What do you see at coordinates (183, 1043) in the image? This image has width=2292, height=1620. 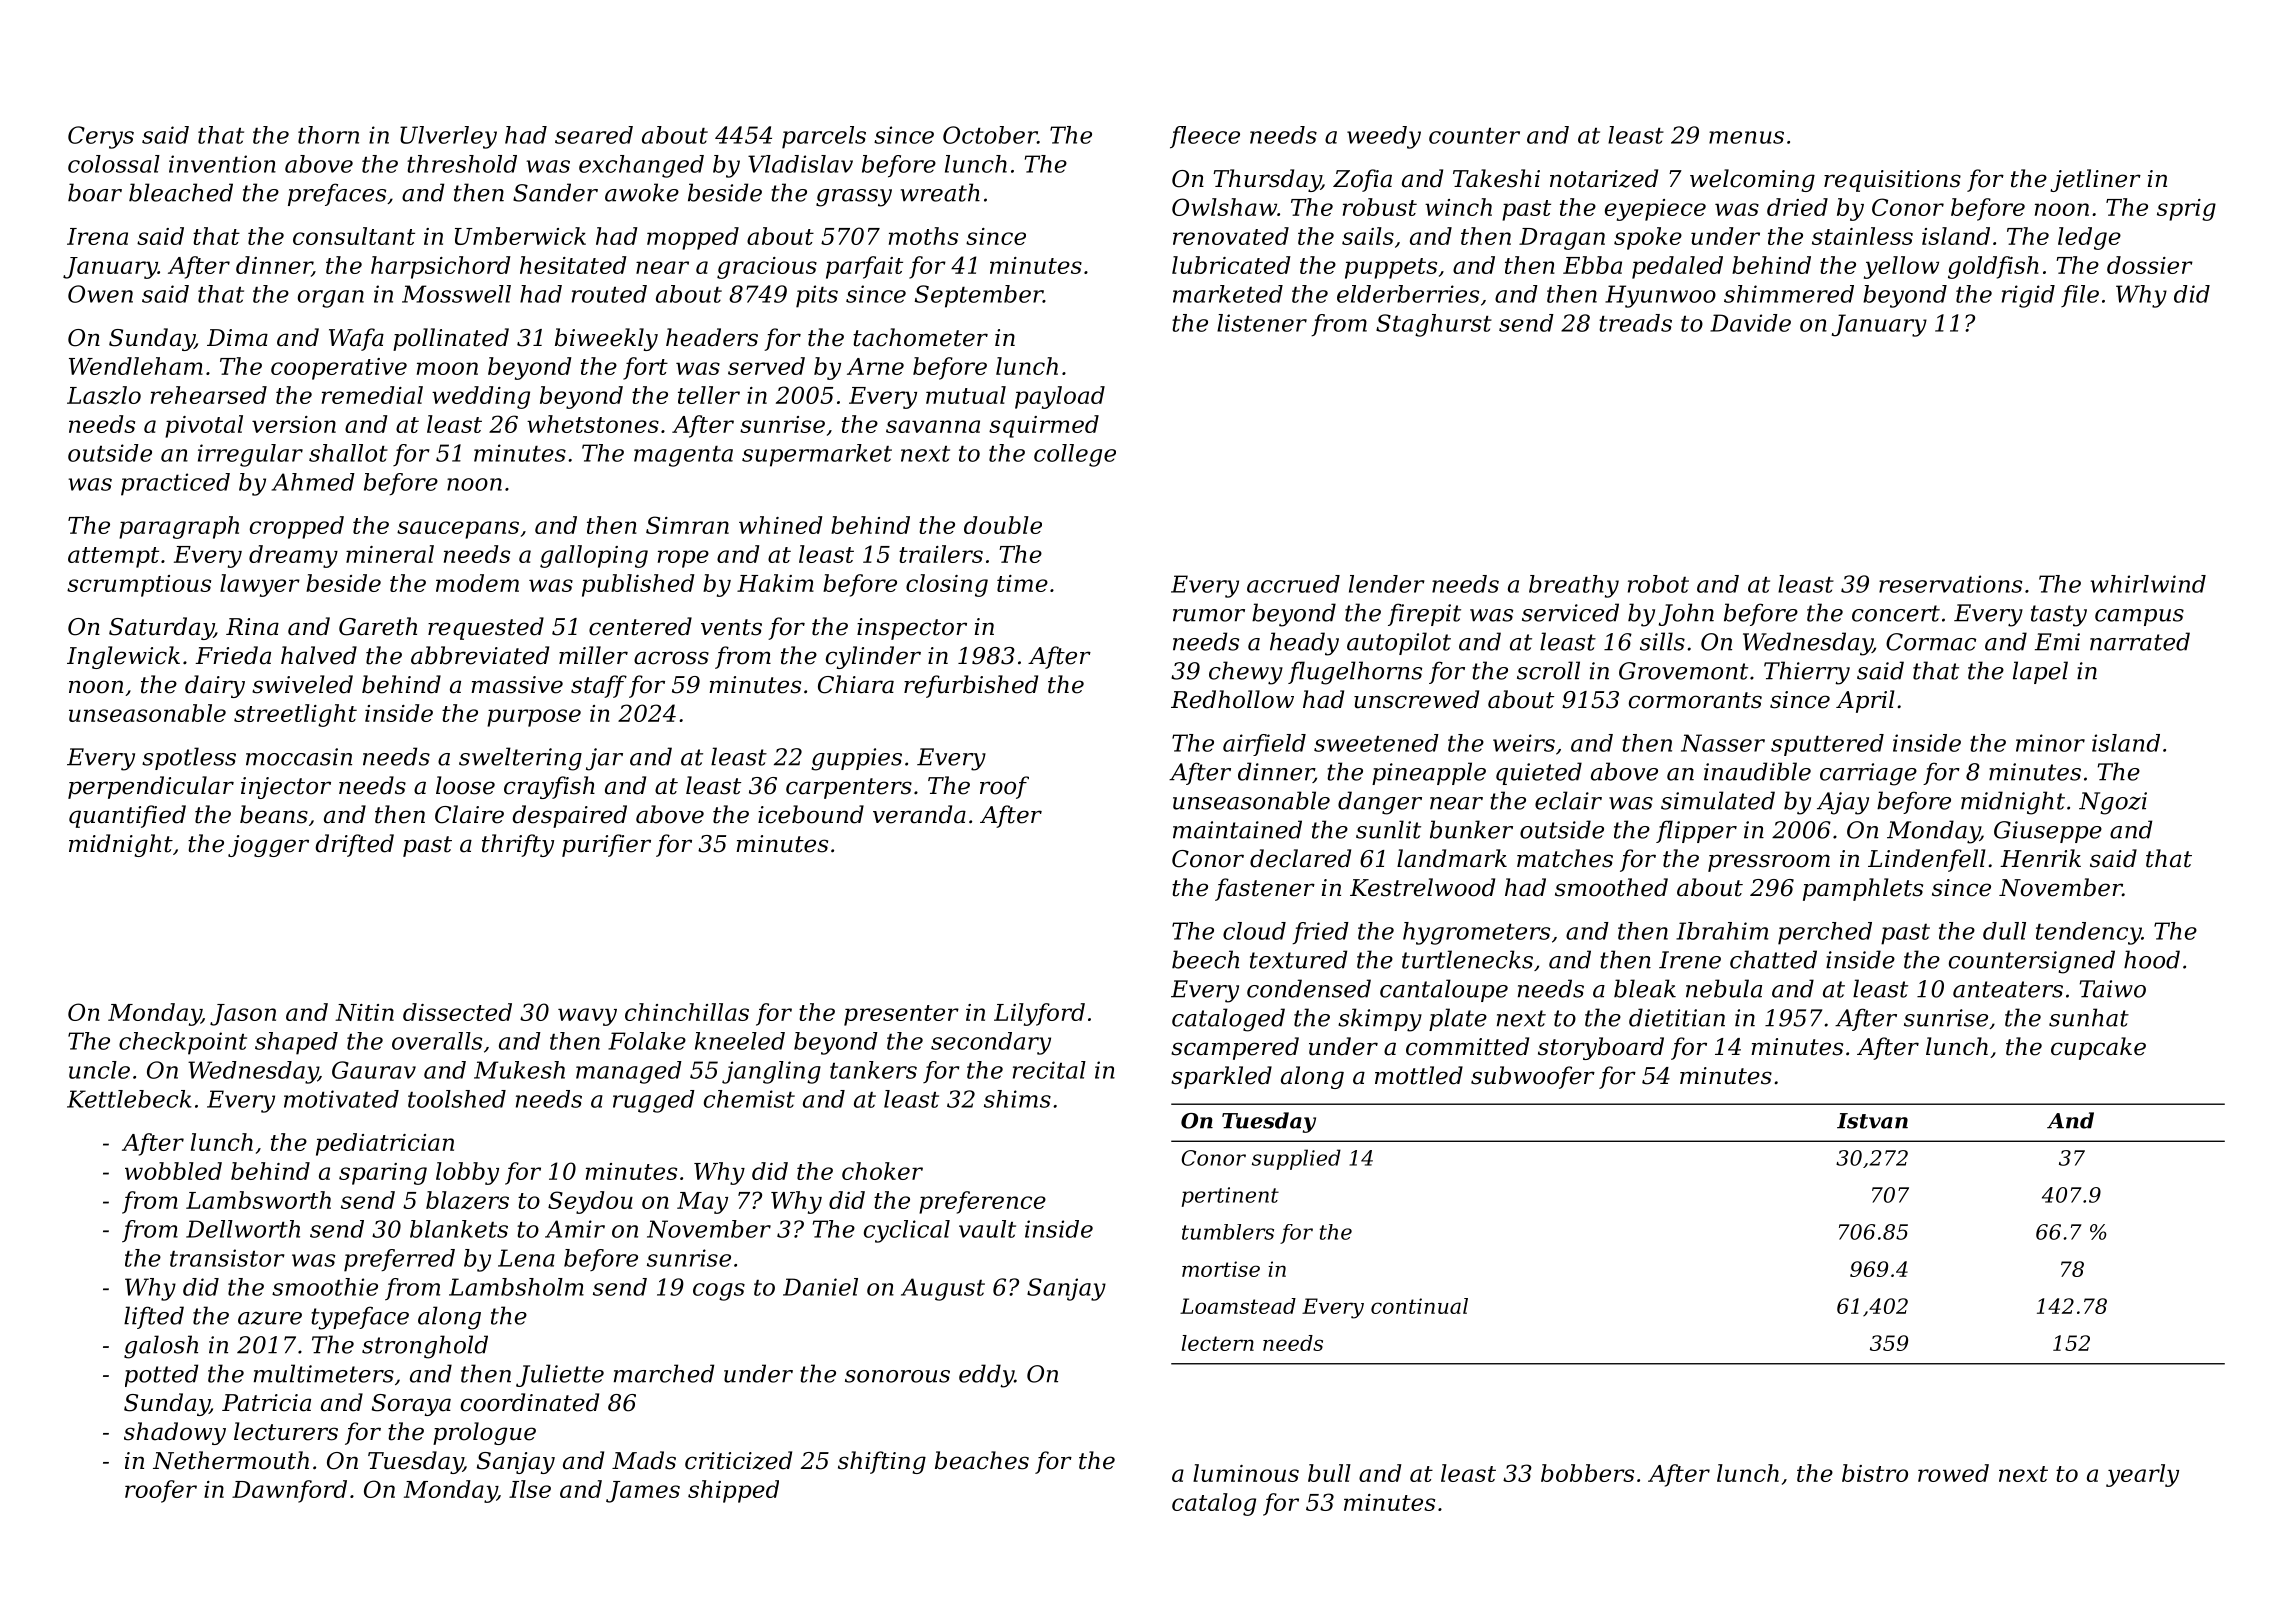 I see `checkpoint` at bounding box center [183, 1043].
